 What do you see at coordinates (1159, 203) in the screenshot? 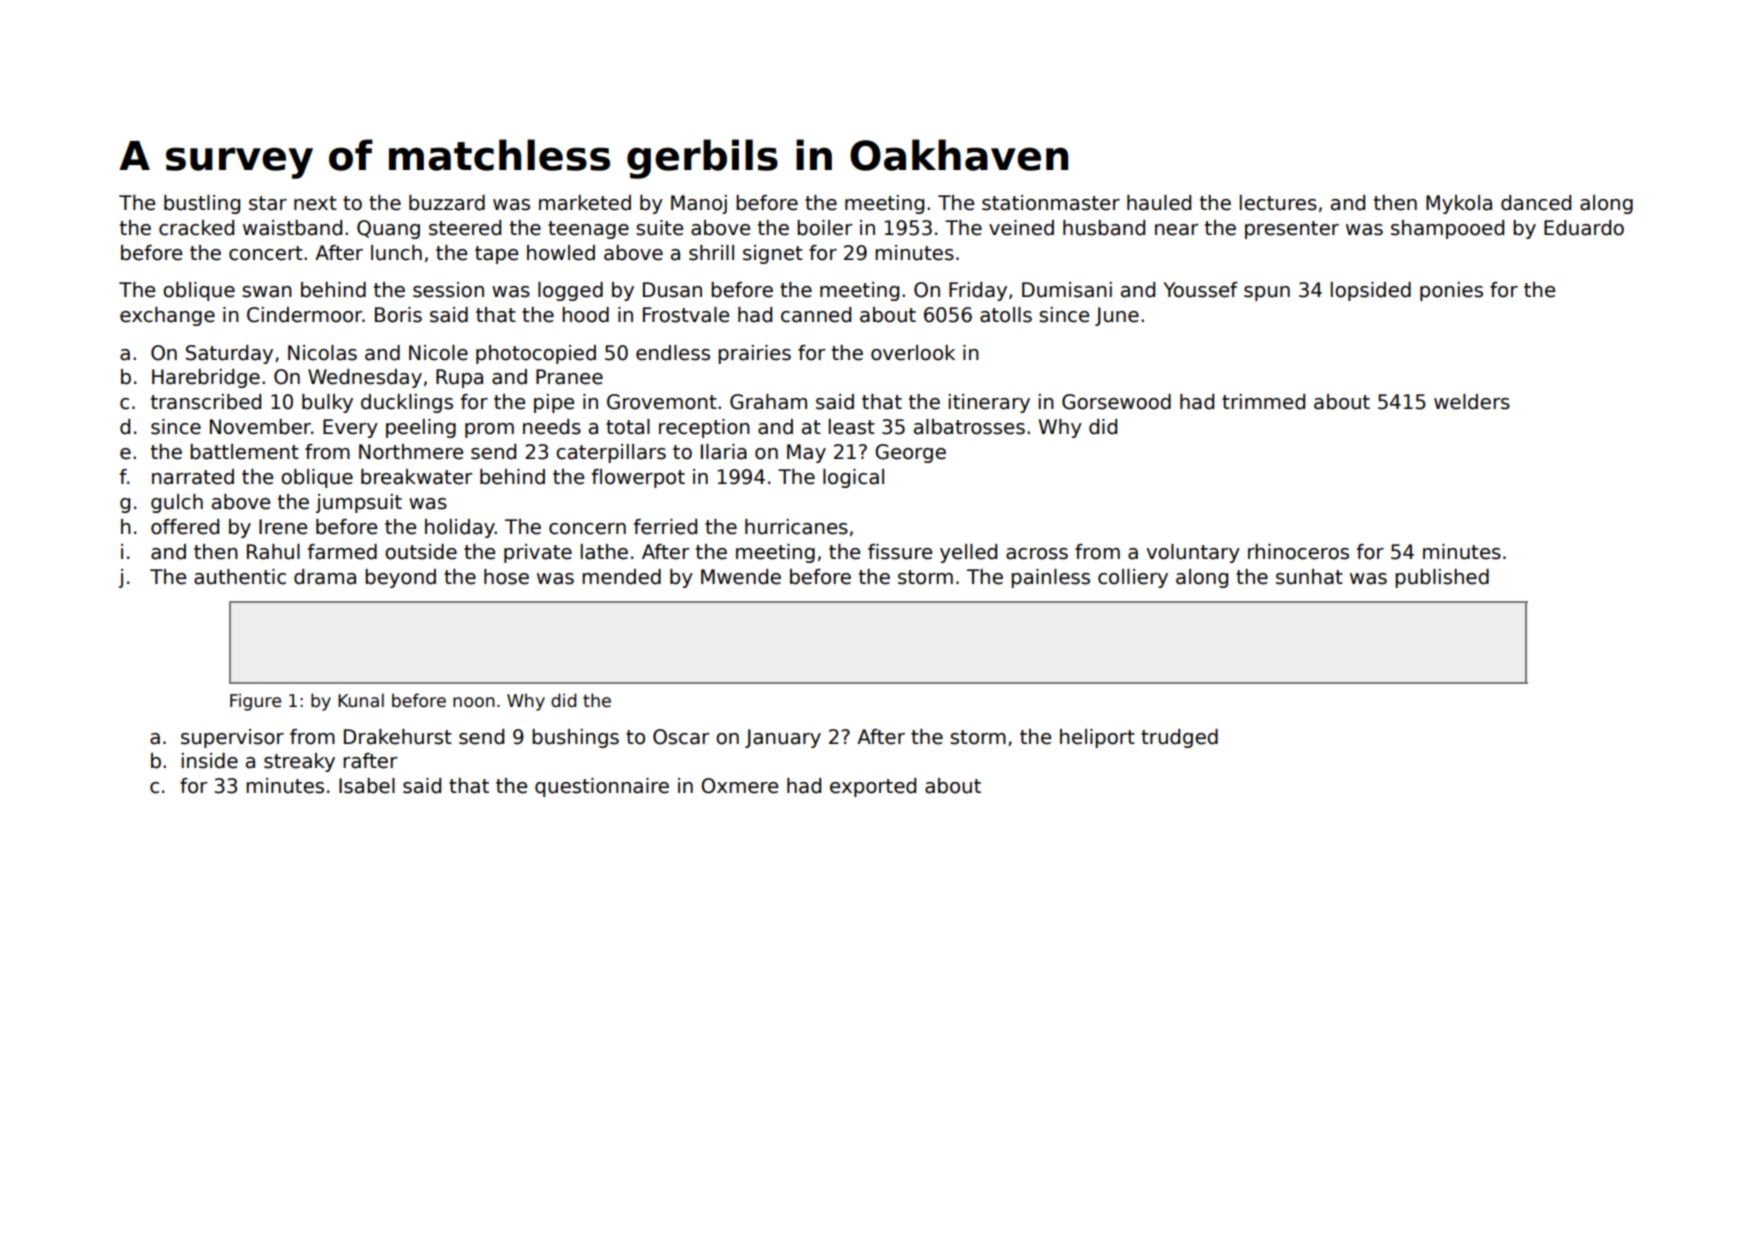
I see `hauled` at bounding box center [1159, 203].
